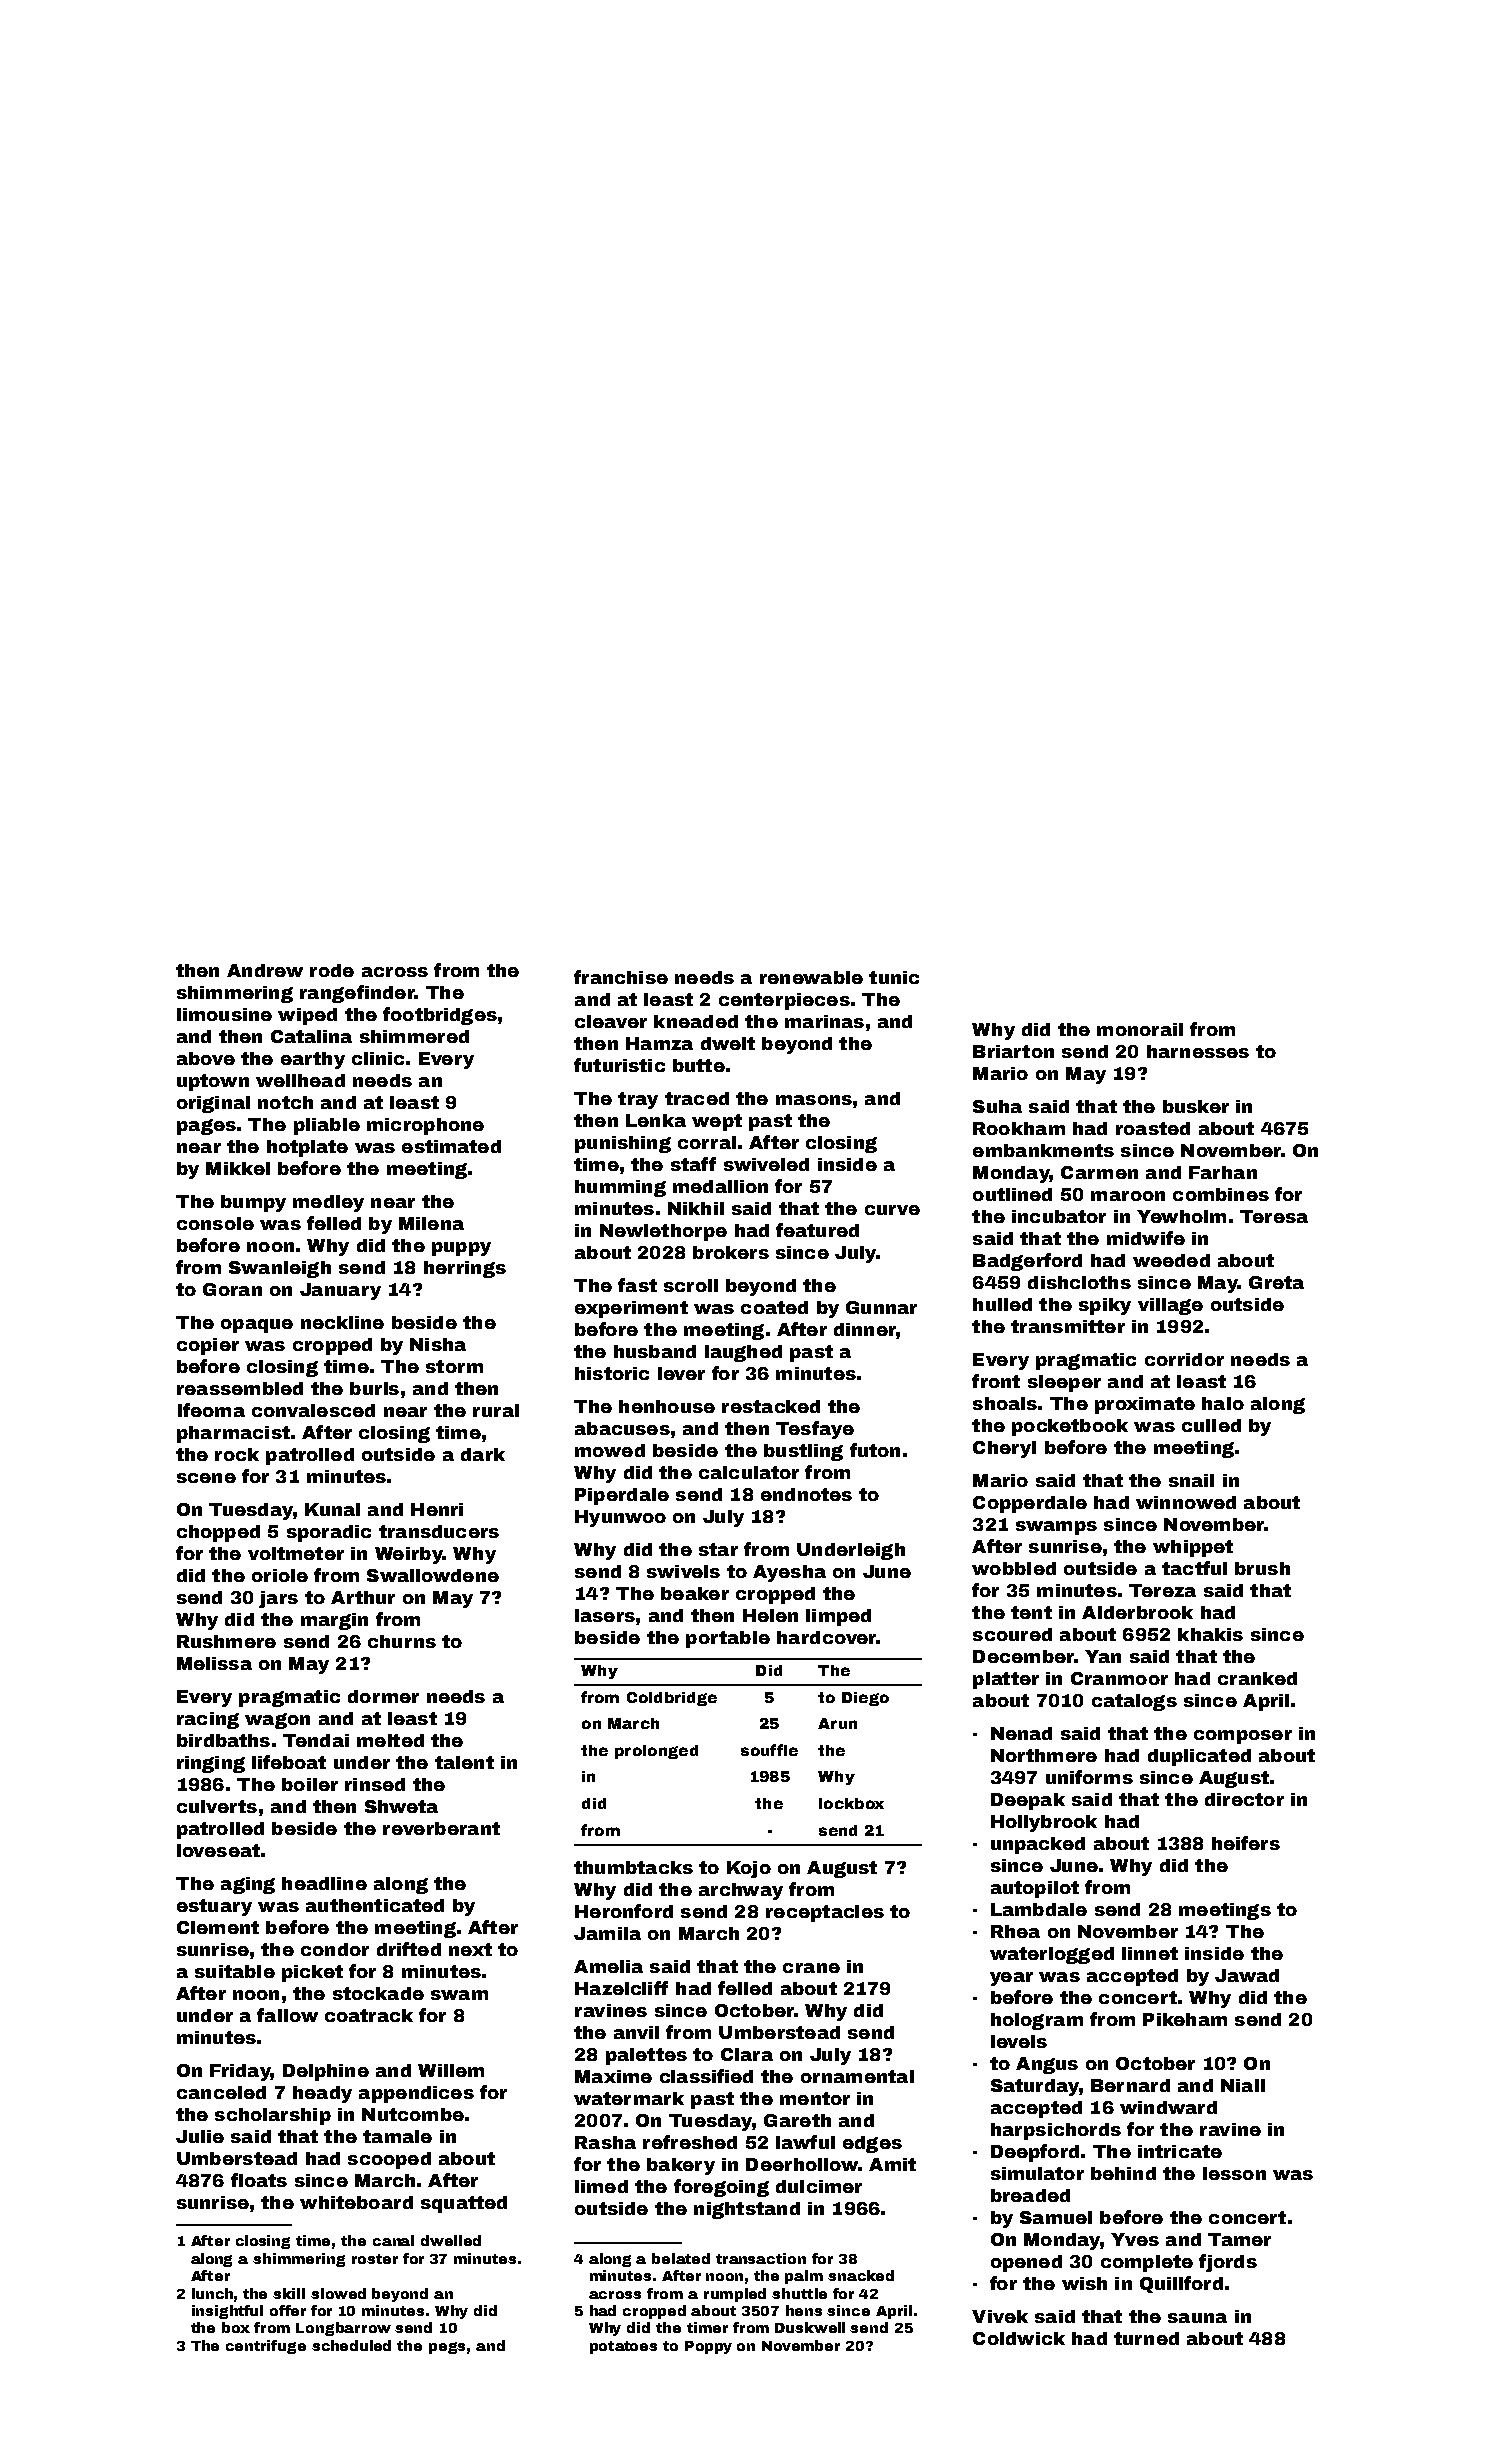 The width and height of the image is (1496, 2464). Describe the element at coordinates (789, 1573) in the image. I see `Ayesha` at that location.
